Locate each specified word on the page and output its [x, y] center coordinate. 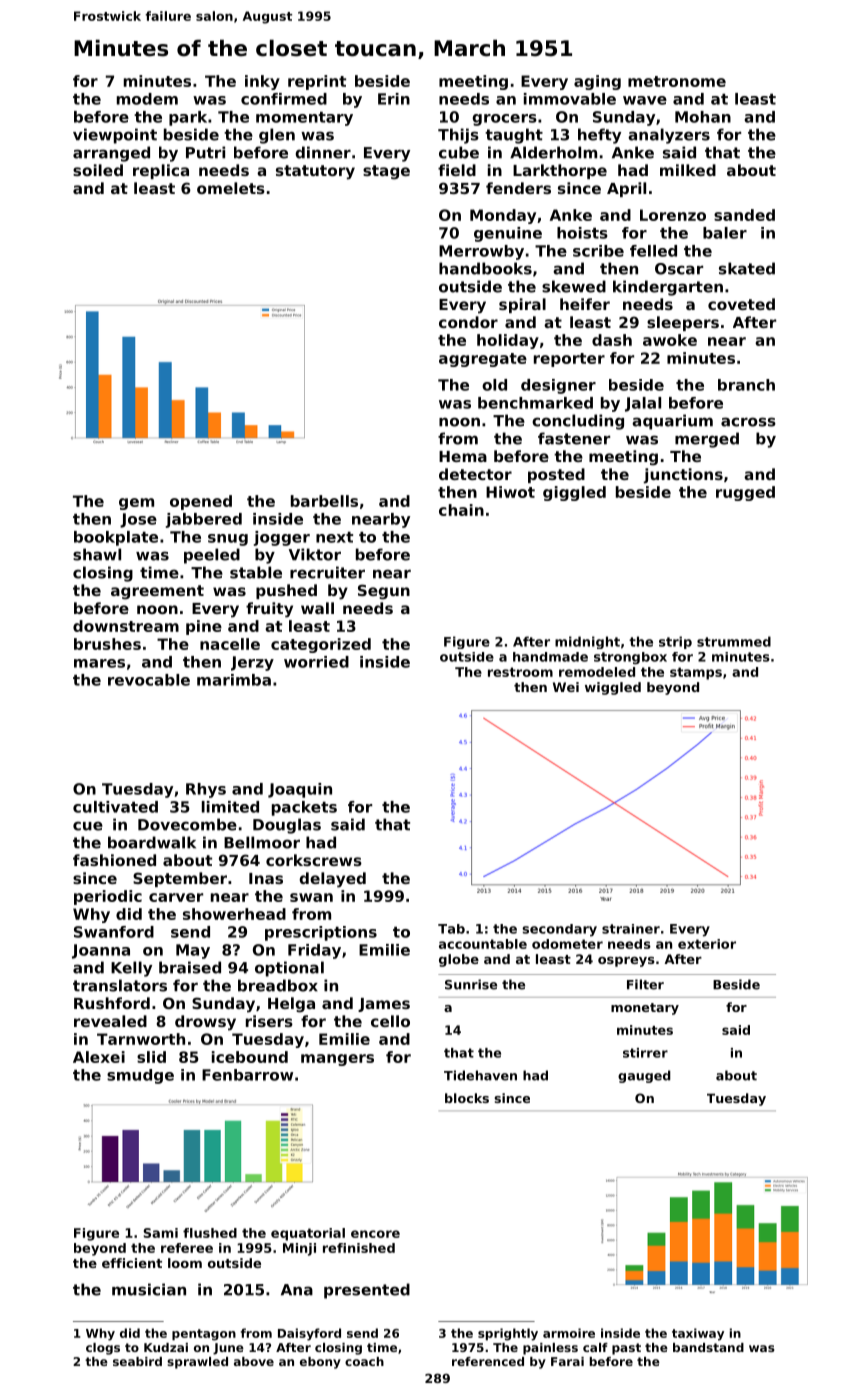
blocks [467, 1098]
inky [262, 82]
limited [230, 807]
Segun [384, 592]
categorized [321, 645]
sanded [744, 215]
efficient [132, 1263]
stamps [696, 673]
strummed [734, 641]
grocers [504, 120]
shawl [97, 554]
